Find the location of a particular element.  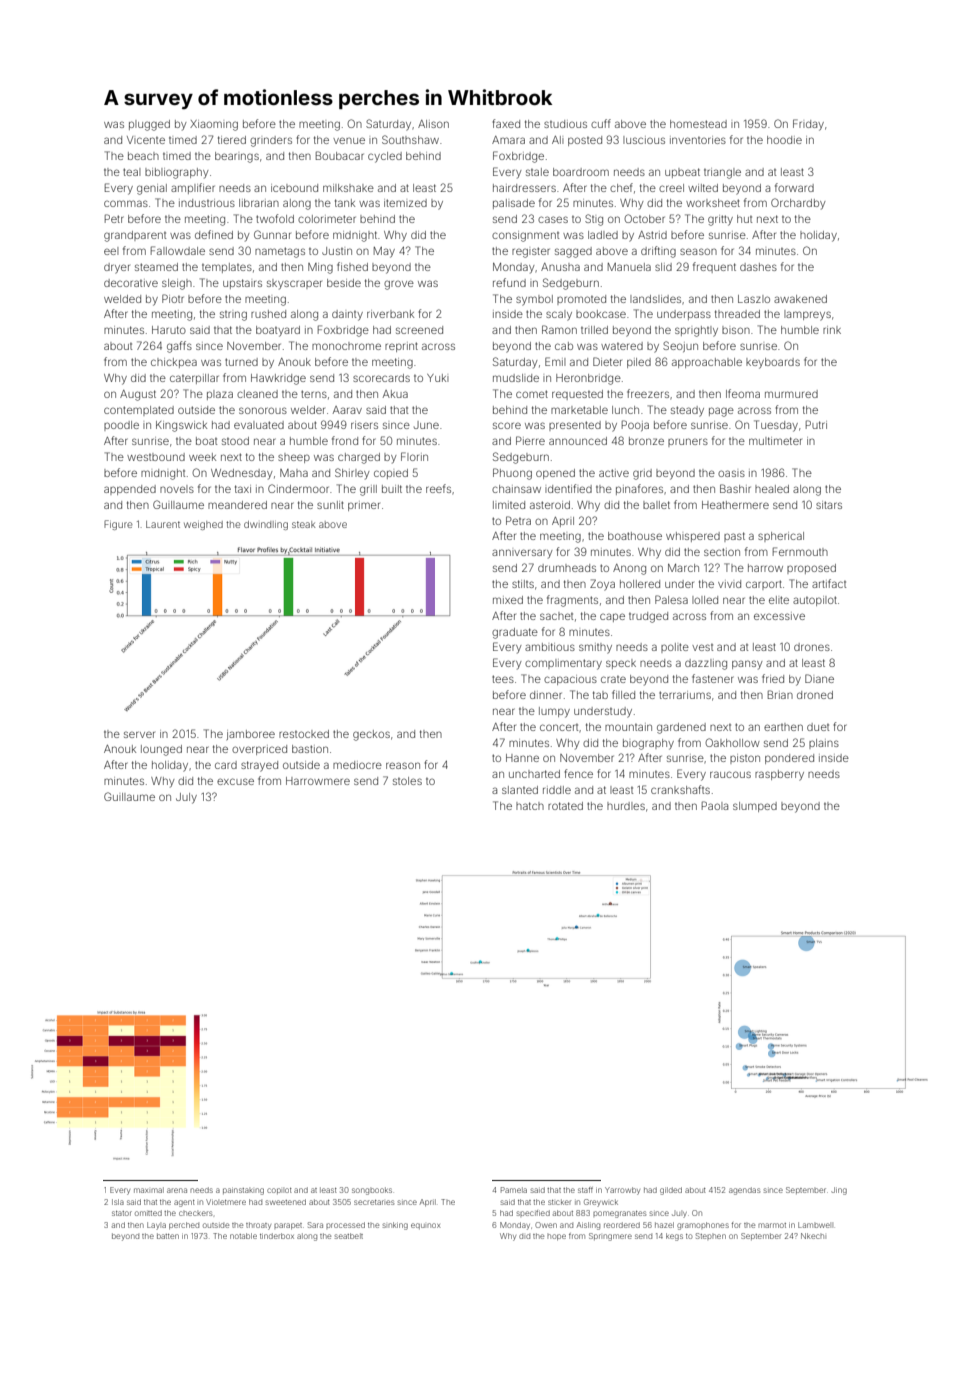

venue is located at coordinates (349, 140).
